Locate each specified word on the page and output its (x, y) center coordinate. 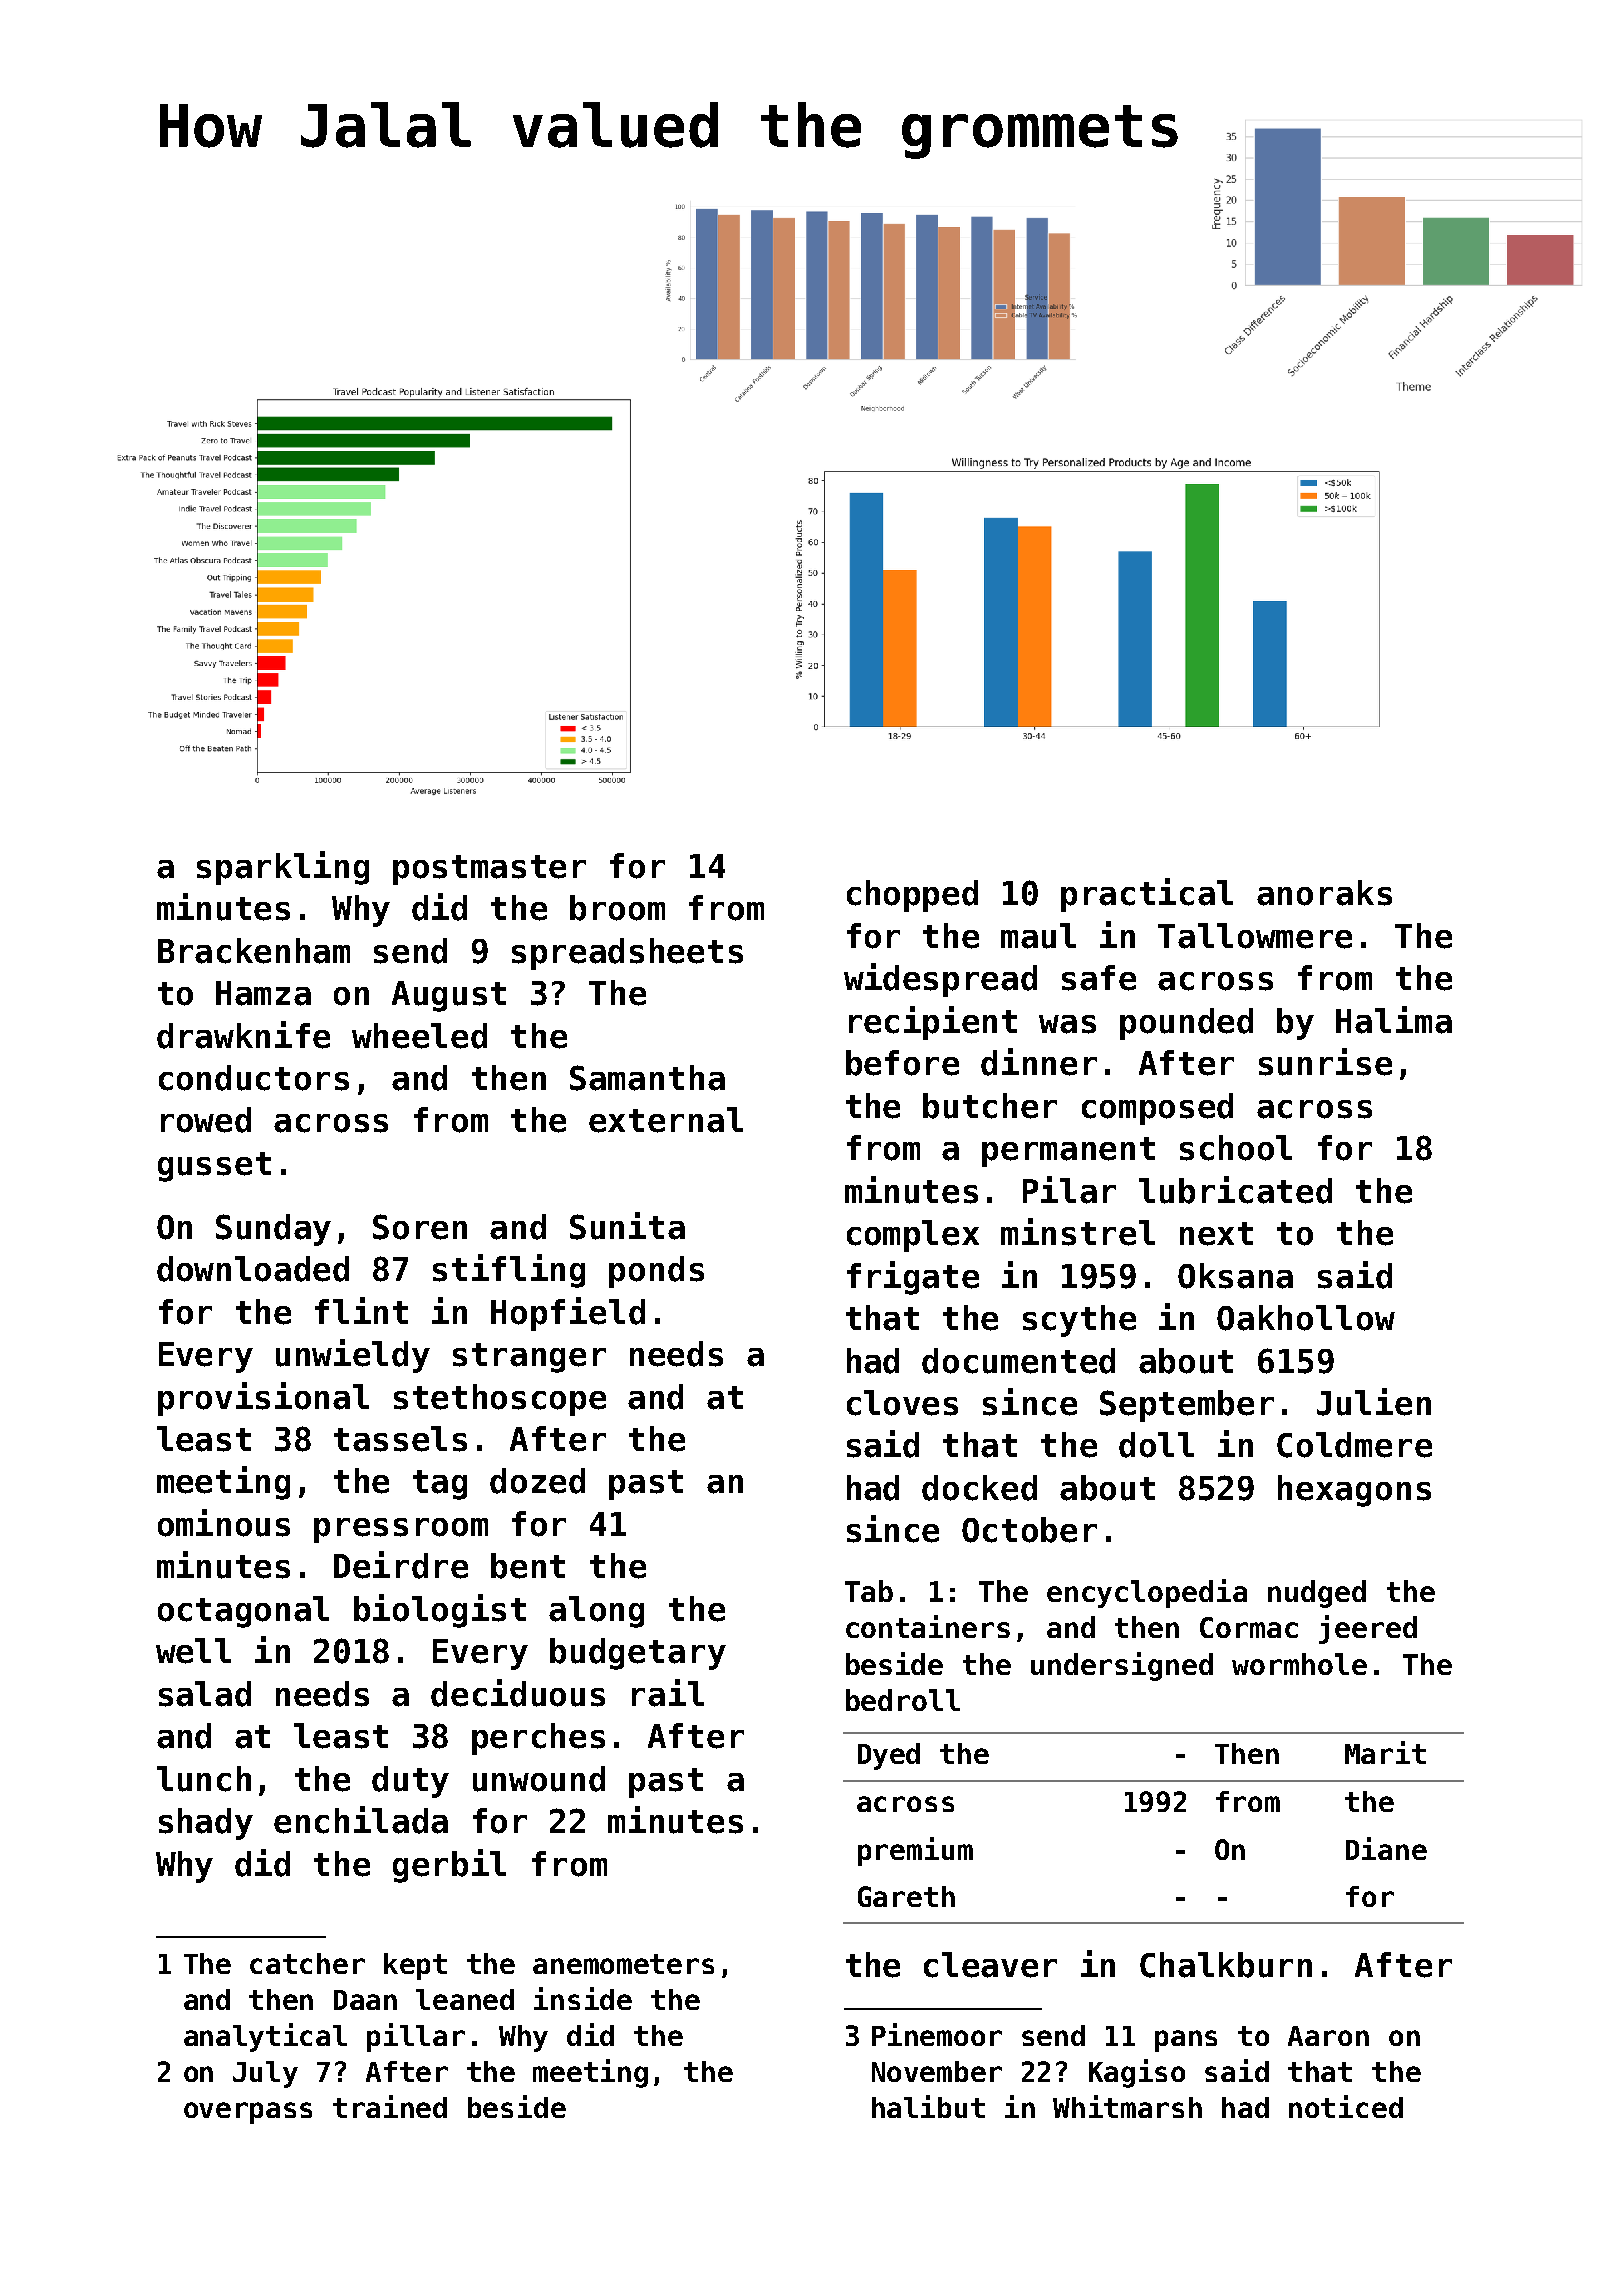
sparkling (283, 868)
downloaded (253, 1269)
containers (928, 1626)
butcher (990, 1106)
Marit (1385, 1752)
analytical (265, 2037)
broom (617, 908)
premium (915, 1851)
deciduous (518, 1693)
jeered (1368, 1629)
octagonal (243, 1612)
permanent (1068, 1152)
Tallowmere (1255, 936)
